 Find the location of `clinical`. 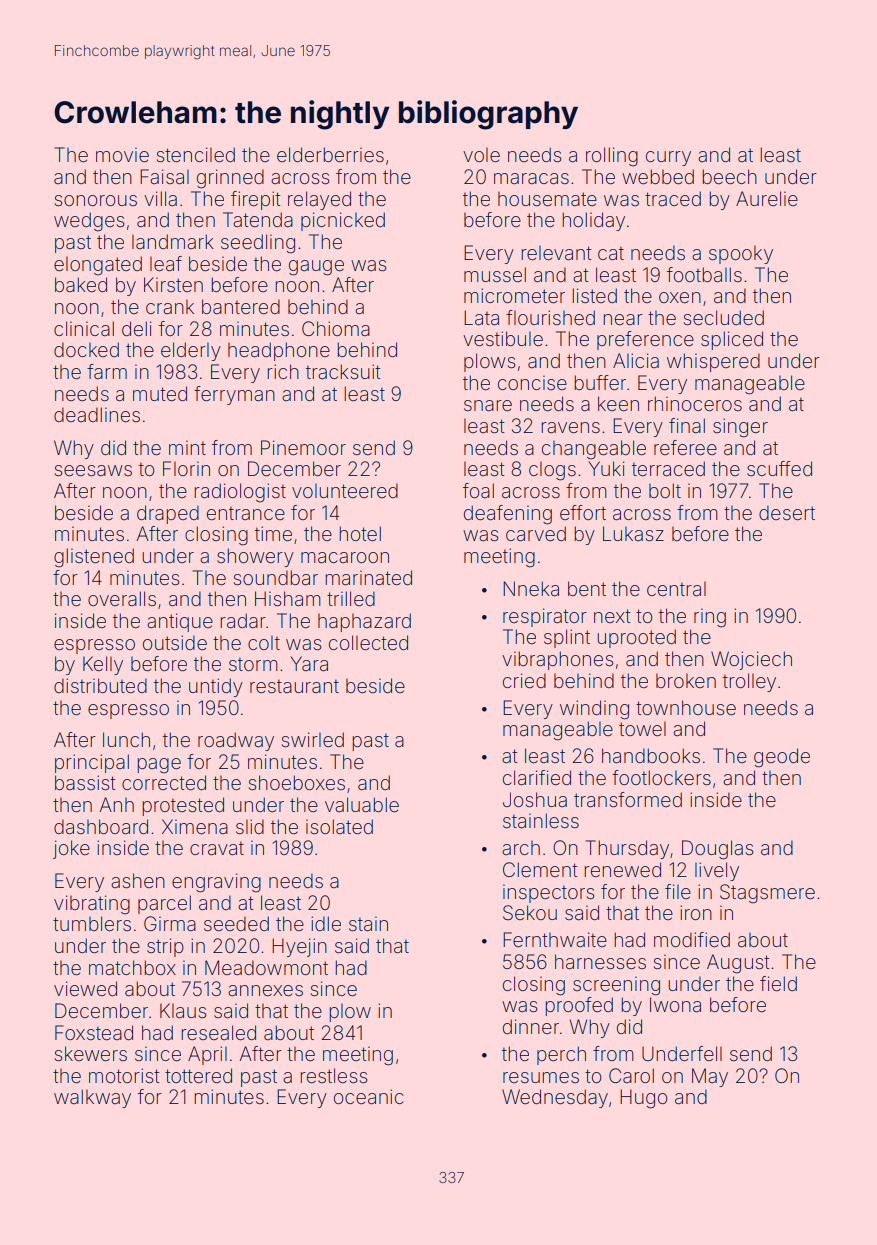

clinical is located at coordinates (84, 328).
